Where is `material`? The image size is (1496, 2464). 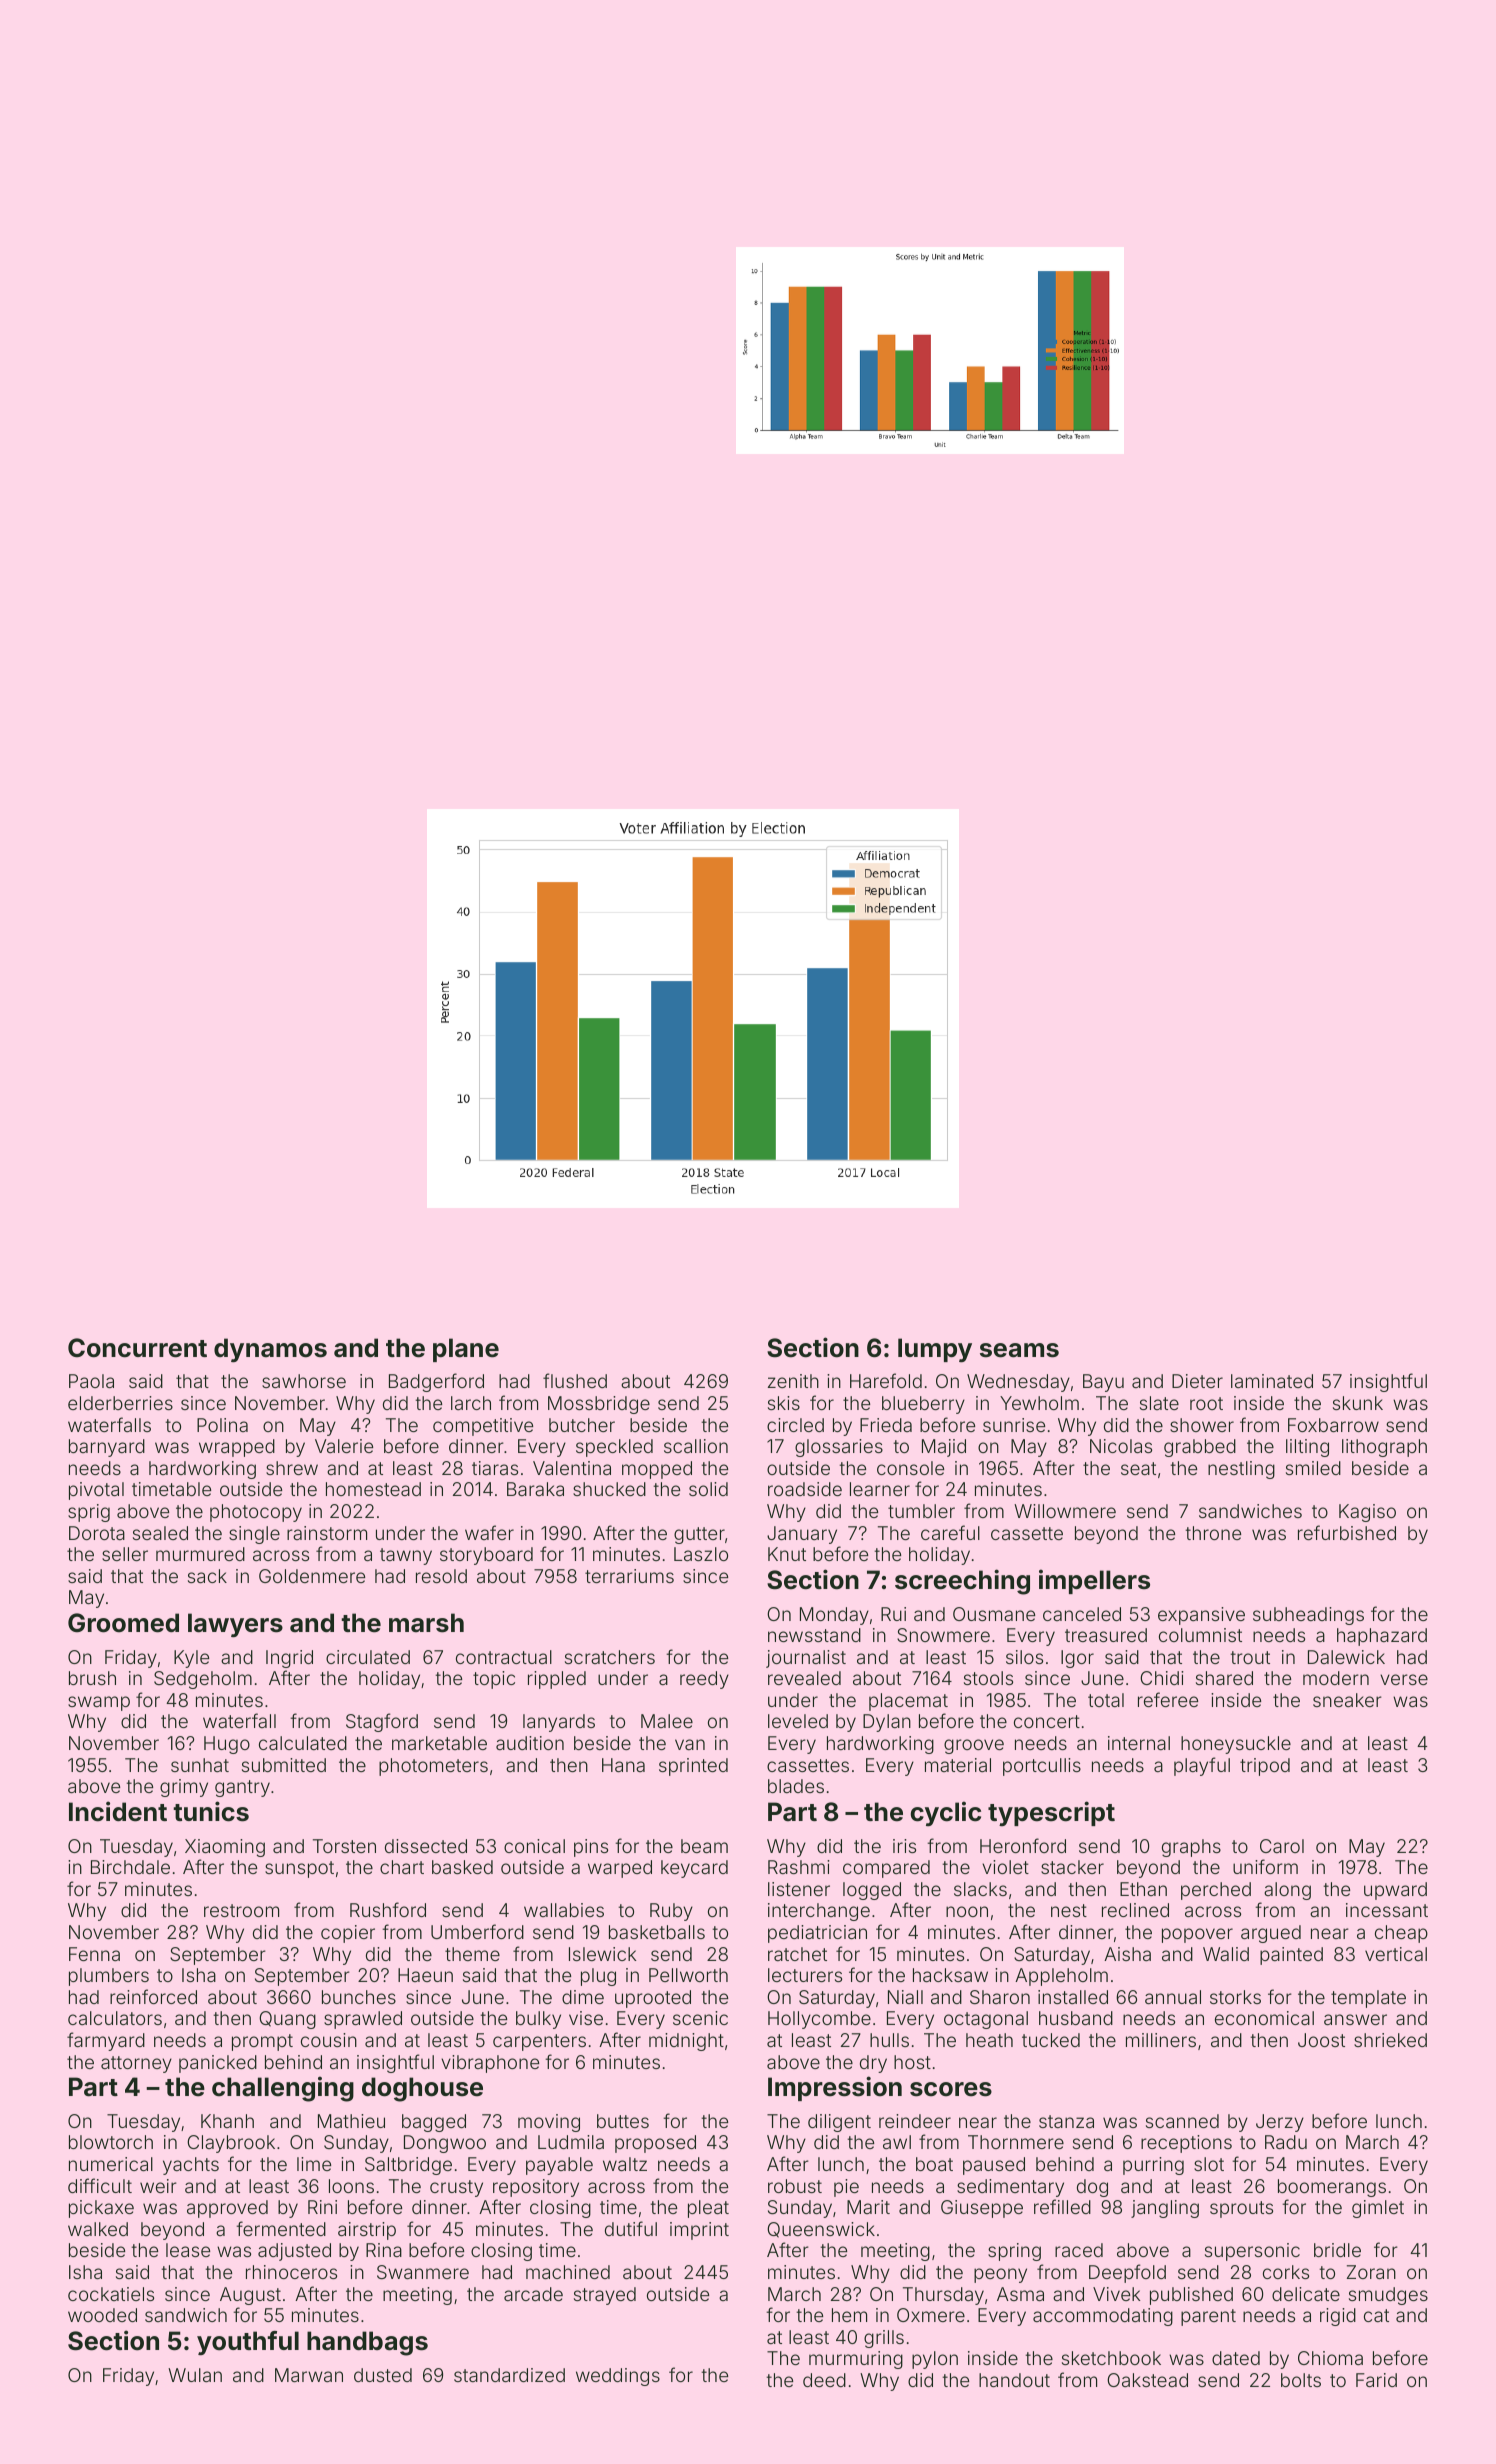
material is located at coordinates (958, 1765).
